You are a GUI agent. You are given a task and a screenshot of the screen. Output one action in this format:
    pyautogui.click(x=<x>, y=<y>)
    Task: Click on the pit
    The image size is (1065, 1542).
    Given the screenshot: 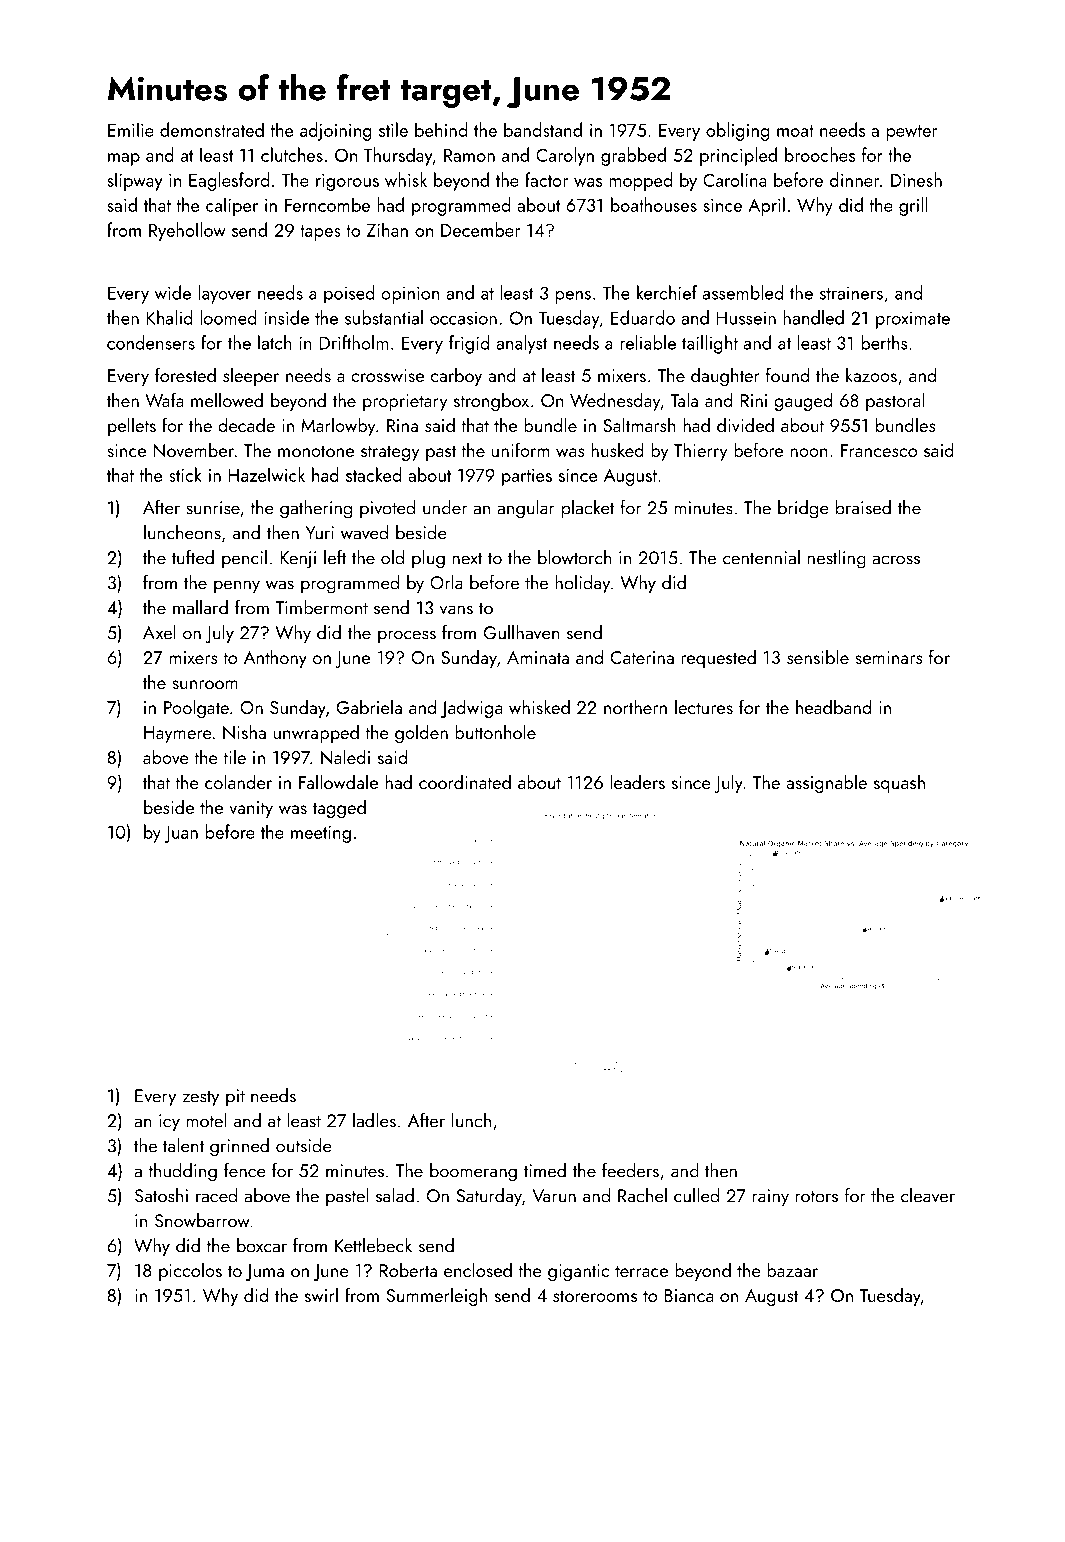 What is the action you would take?
    pyautogui.click(x=235, y=1097)
